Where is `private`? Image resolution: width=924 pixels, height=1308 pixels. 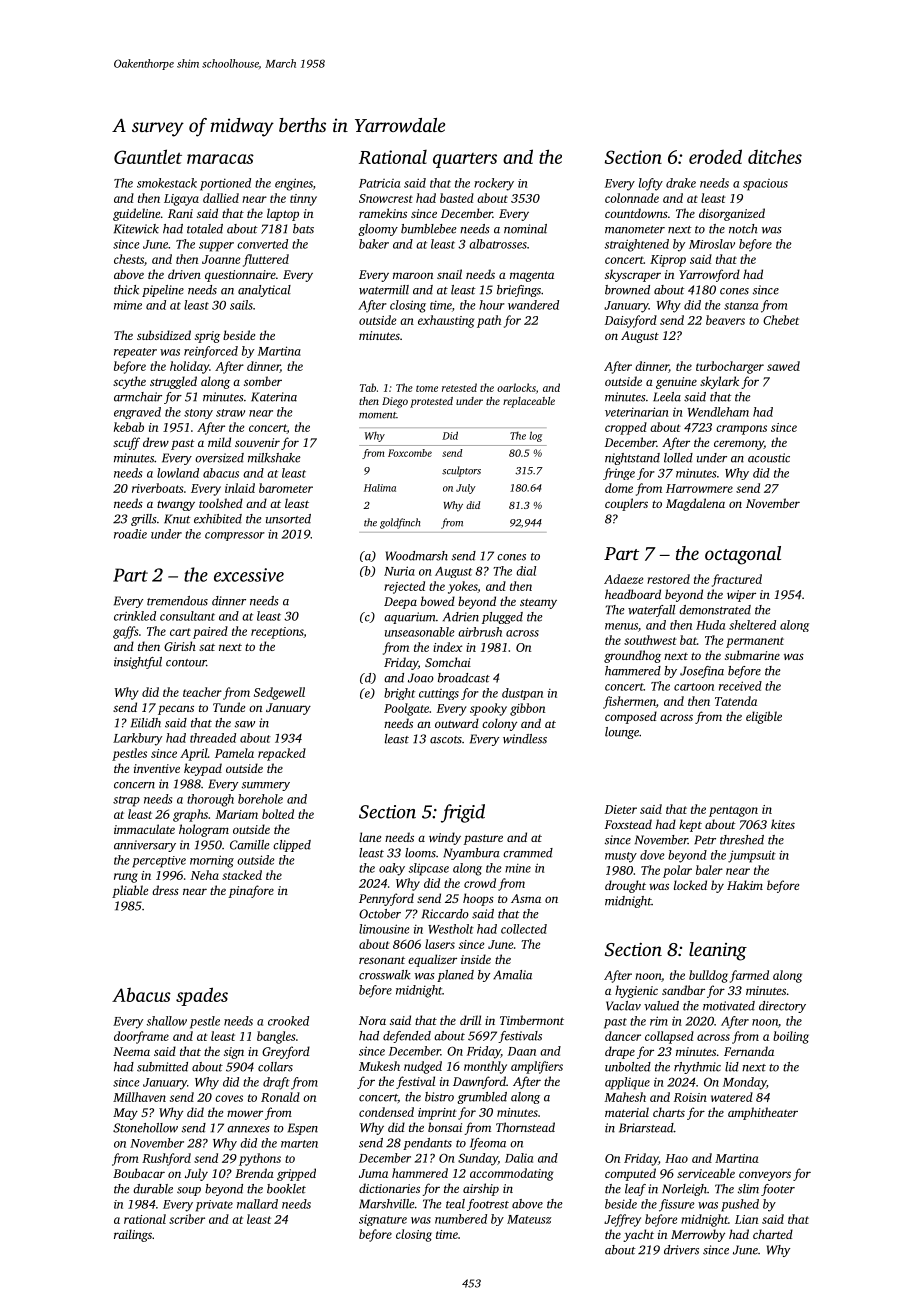 private is located at coordinates (214, 1206).
